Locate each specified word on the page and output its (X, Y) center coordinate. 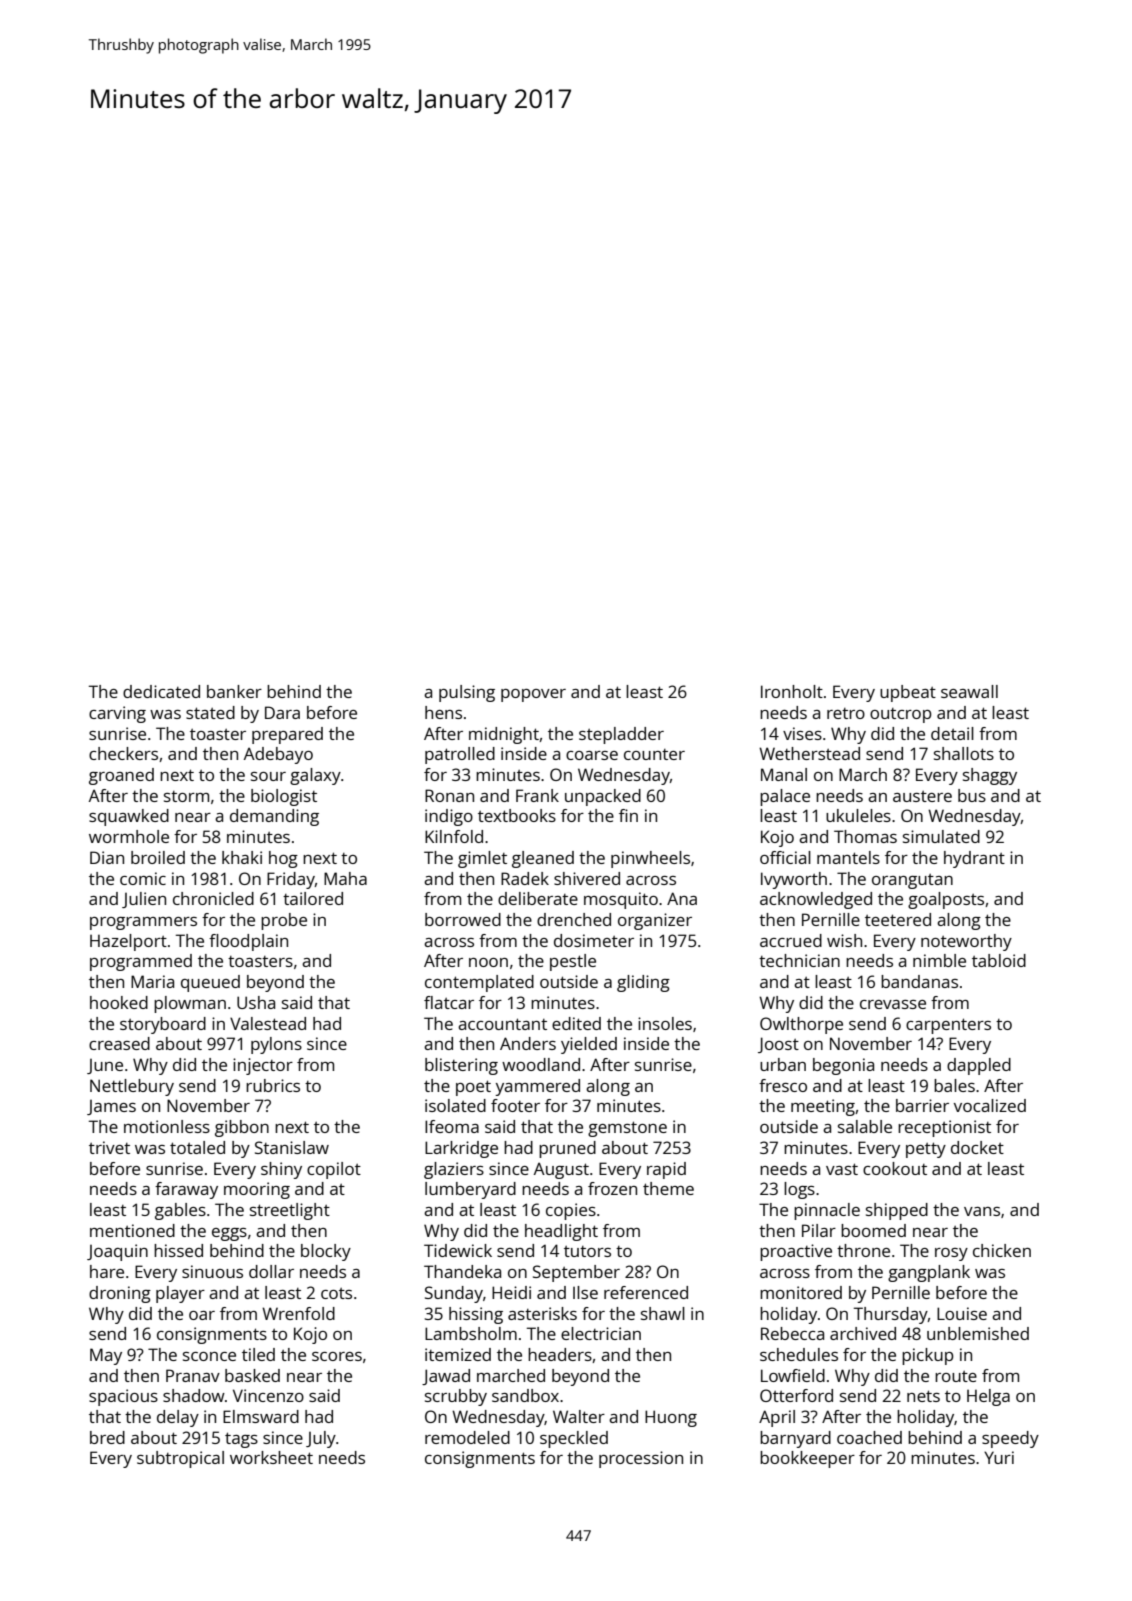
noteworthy (966, 942)
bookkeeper (807, 1459)
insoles (665, 1023)
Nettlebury (132, 1087)
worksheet (271, 1457)
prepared (287, 735)
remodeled (467, 1437)
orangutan (912, 881)
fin (628, 815)
